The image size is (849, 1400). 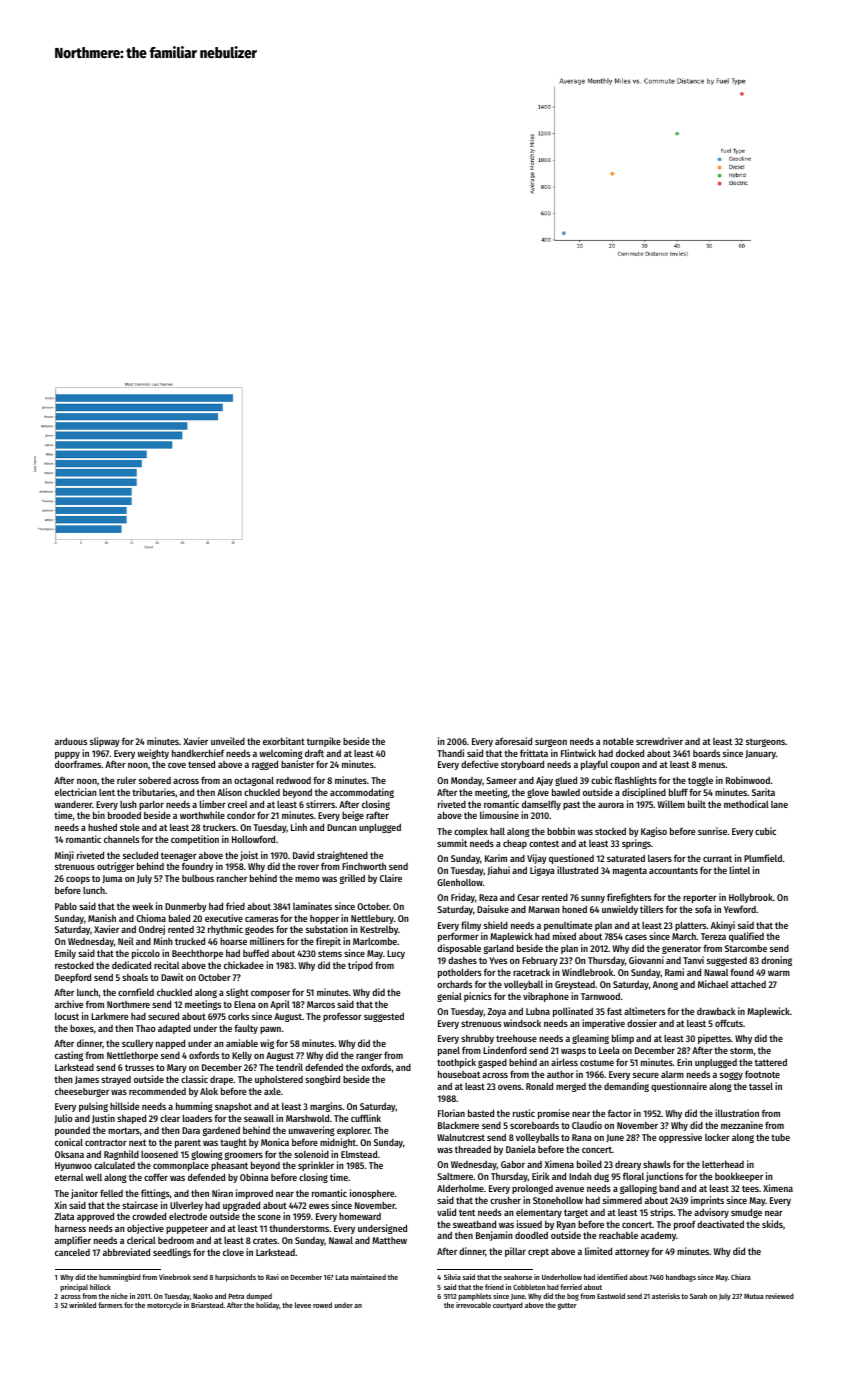 I want to click on seedlings, so click(x=172, y=1253).
